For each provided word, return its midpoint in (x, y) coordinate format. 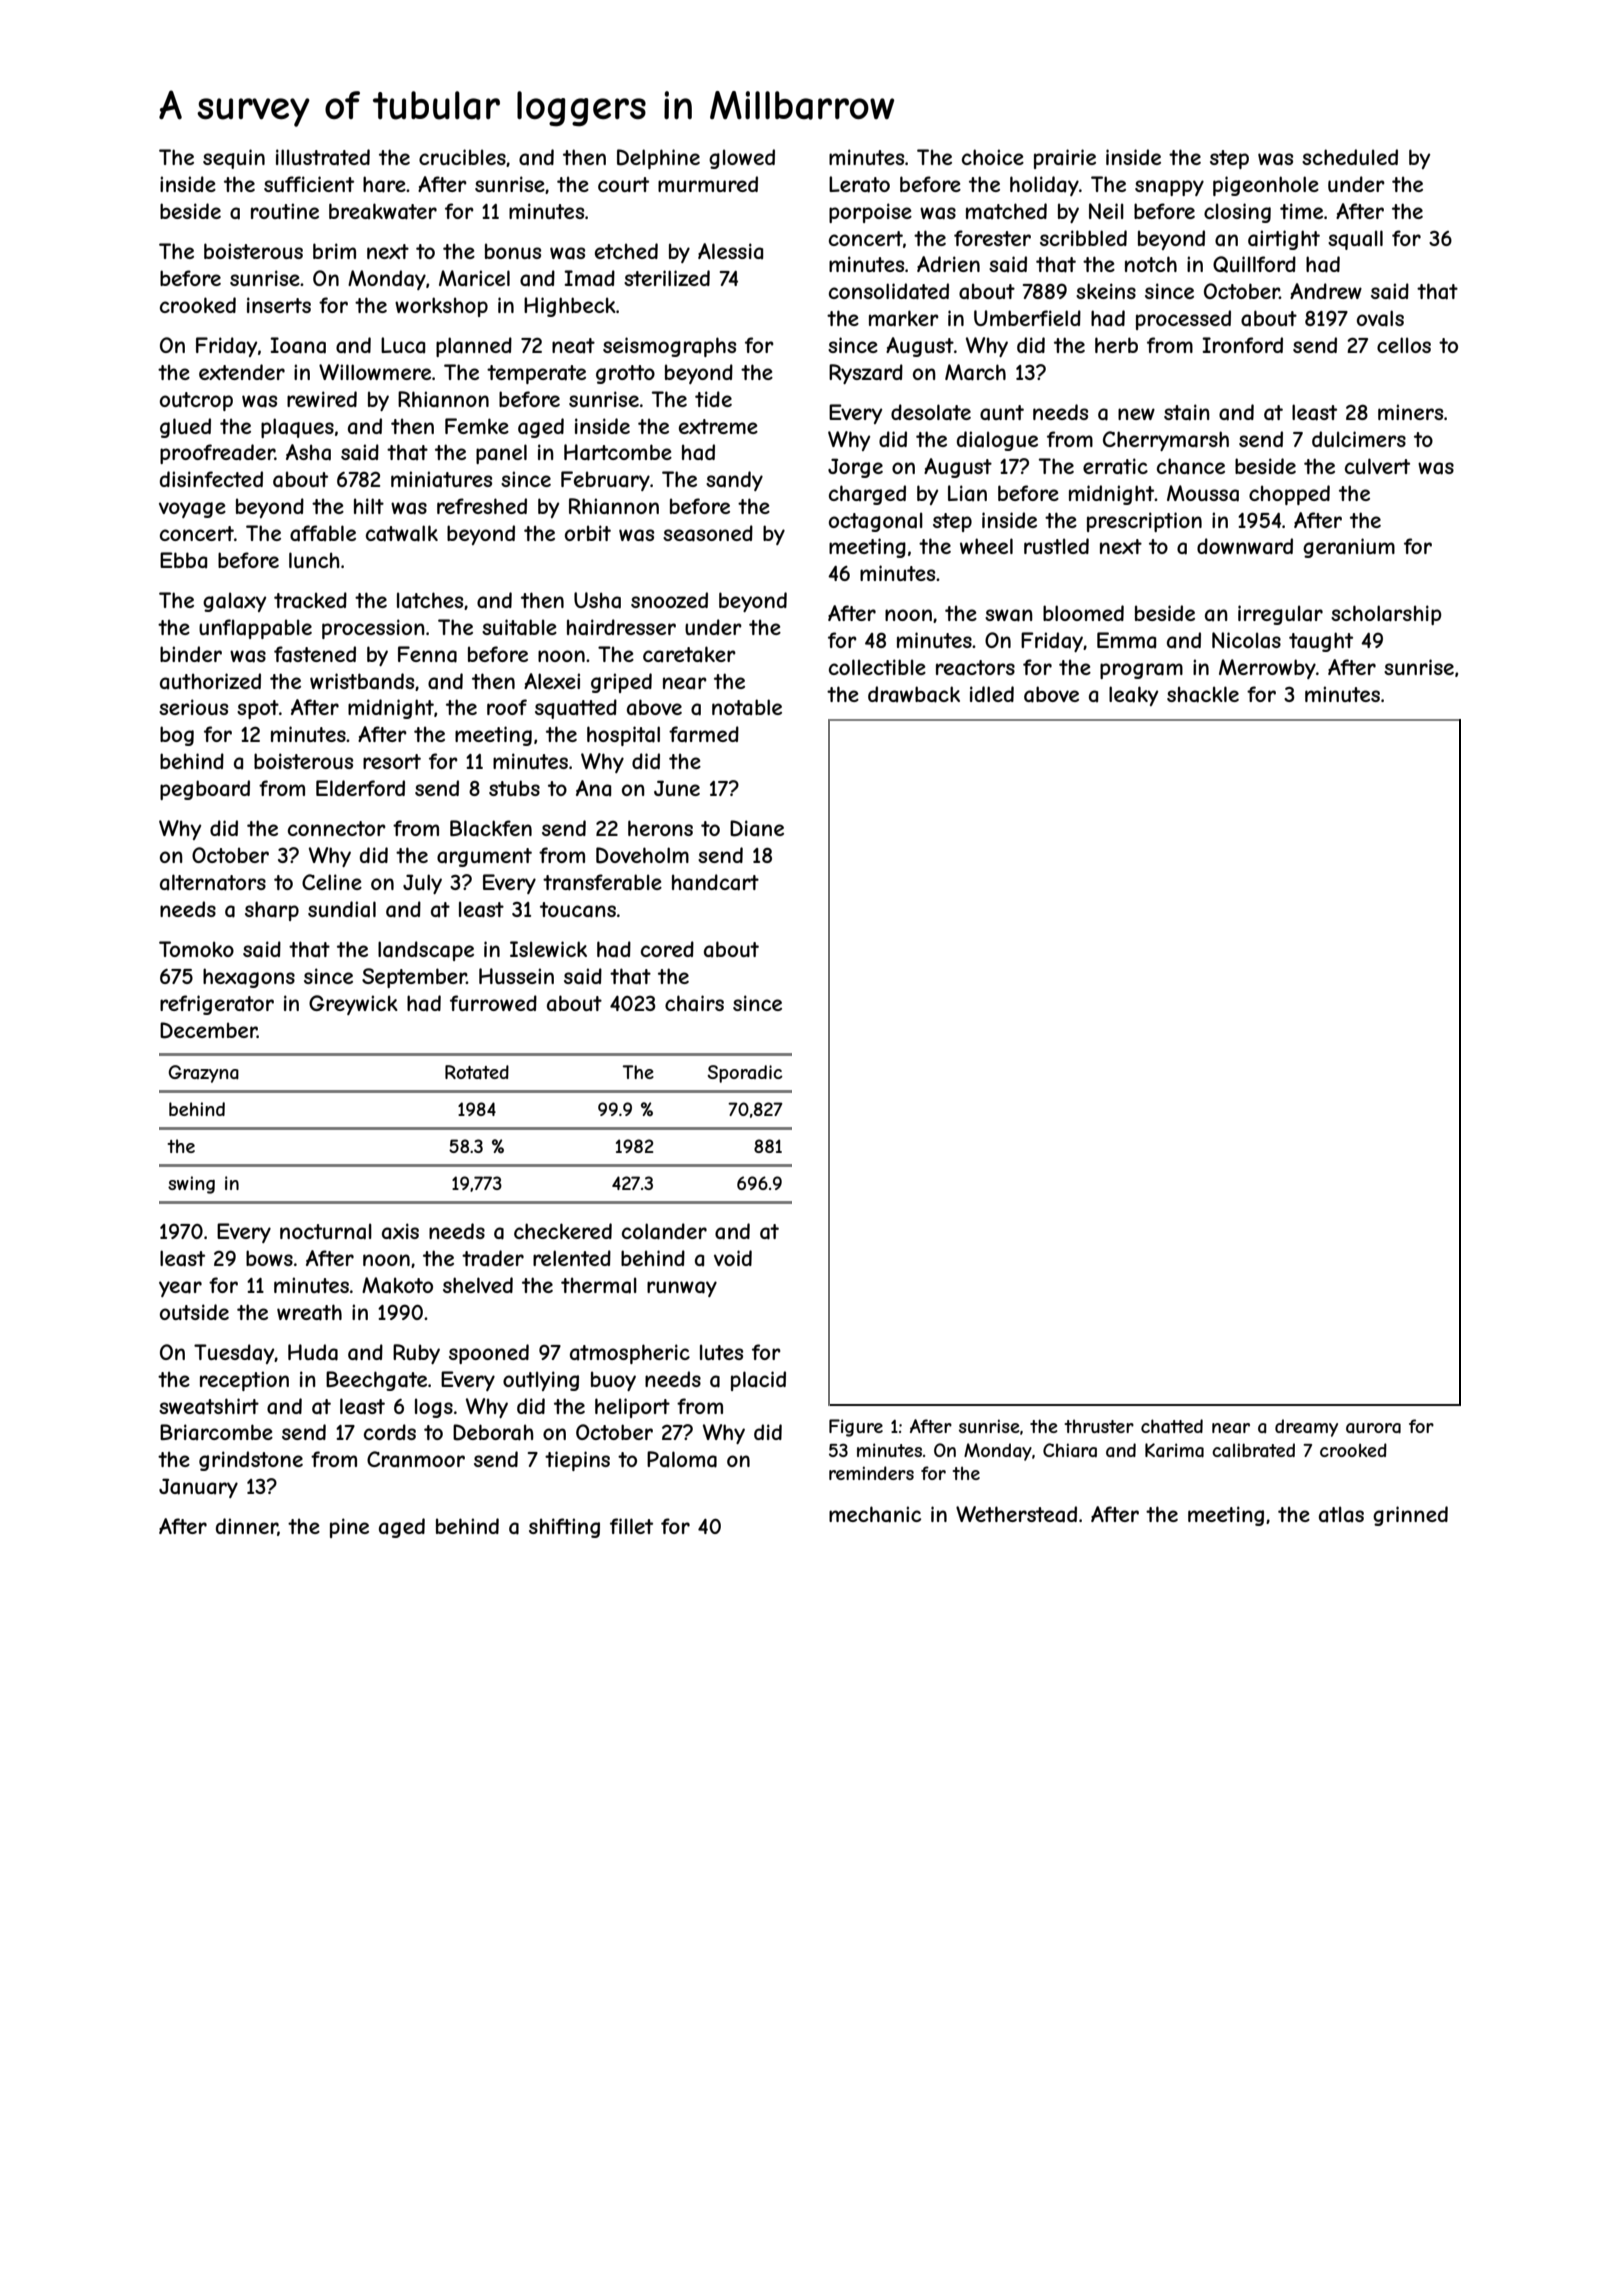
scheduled (1350, 157)
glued (185, 428)
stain (1187, 412)
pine (349, 1528)
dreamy (1306, 1428)
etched (626, 251)
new (1136, 414)
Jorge (855, 468)
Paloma (682, 1459)
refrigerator (217, 1005)
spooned (489, 1354)
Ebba (183, 560)
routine (285, 211)
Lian (967, 493)
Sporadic (745, 1074)
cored (667, 949)
